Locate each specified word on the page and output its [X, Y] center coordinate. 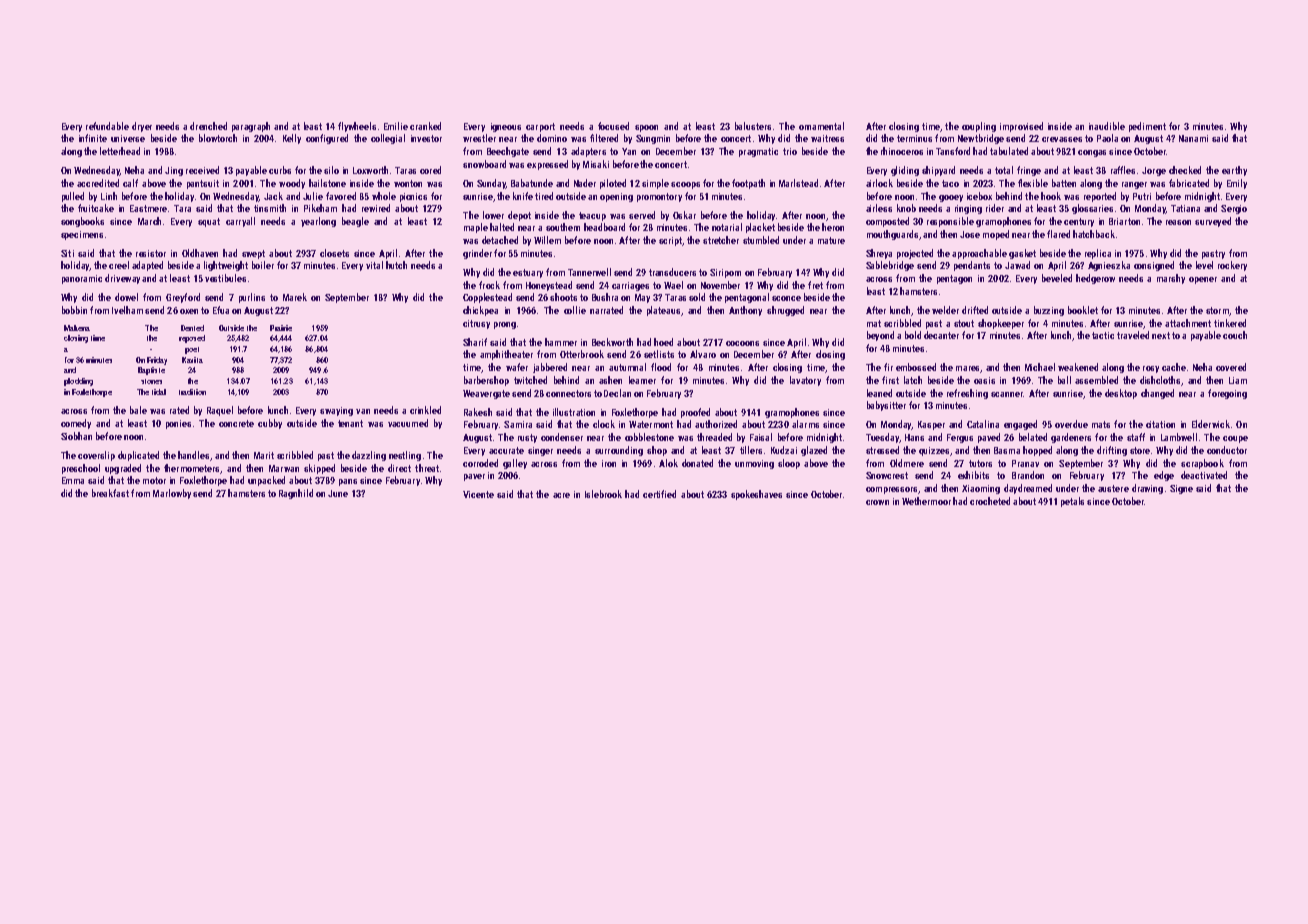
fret [815, 285]
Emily [1237, 184]
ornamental [821, 126]
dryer [142, 127]
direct [399, 468]
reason [1178, 222]
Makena [77, 328]
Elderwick [1211, 424]
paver [474, 477]
